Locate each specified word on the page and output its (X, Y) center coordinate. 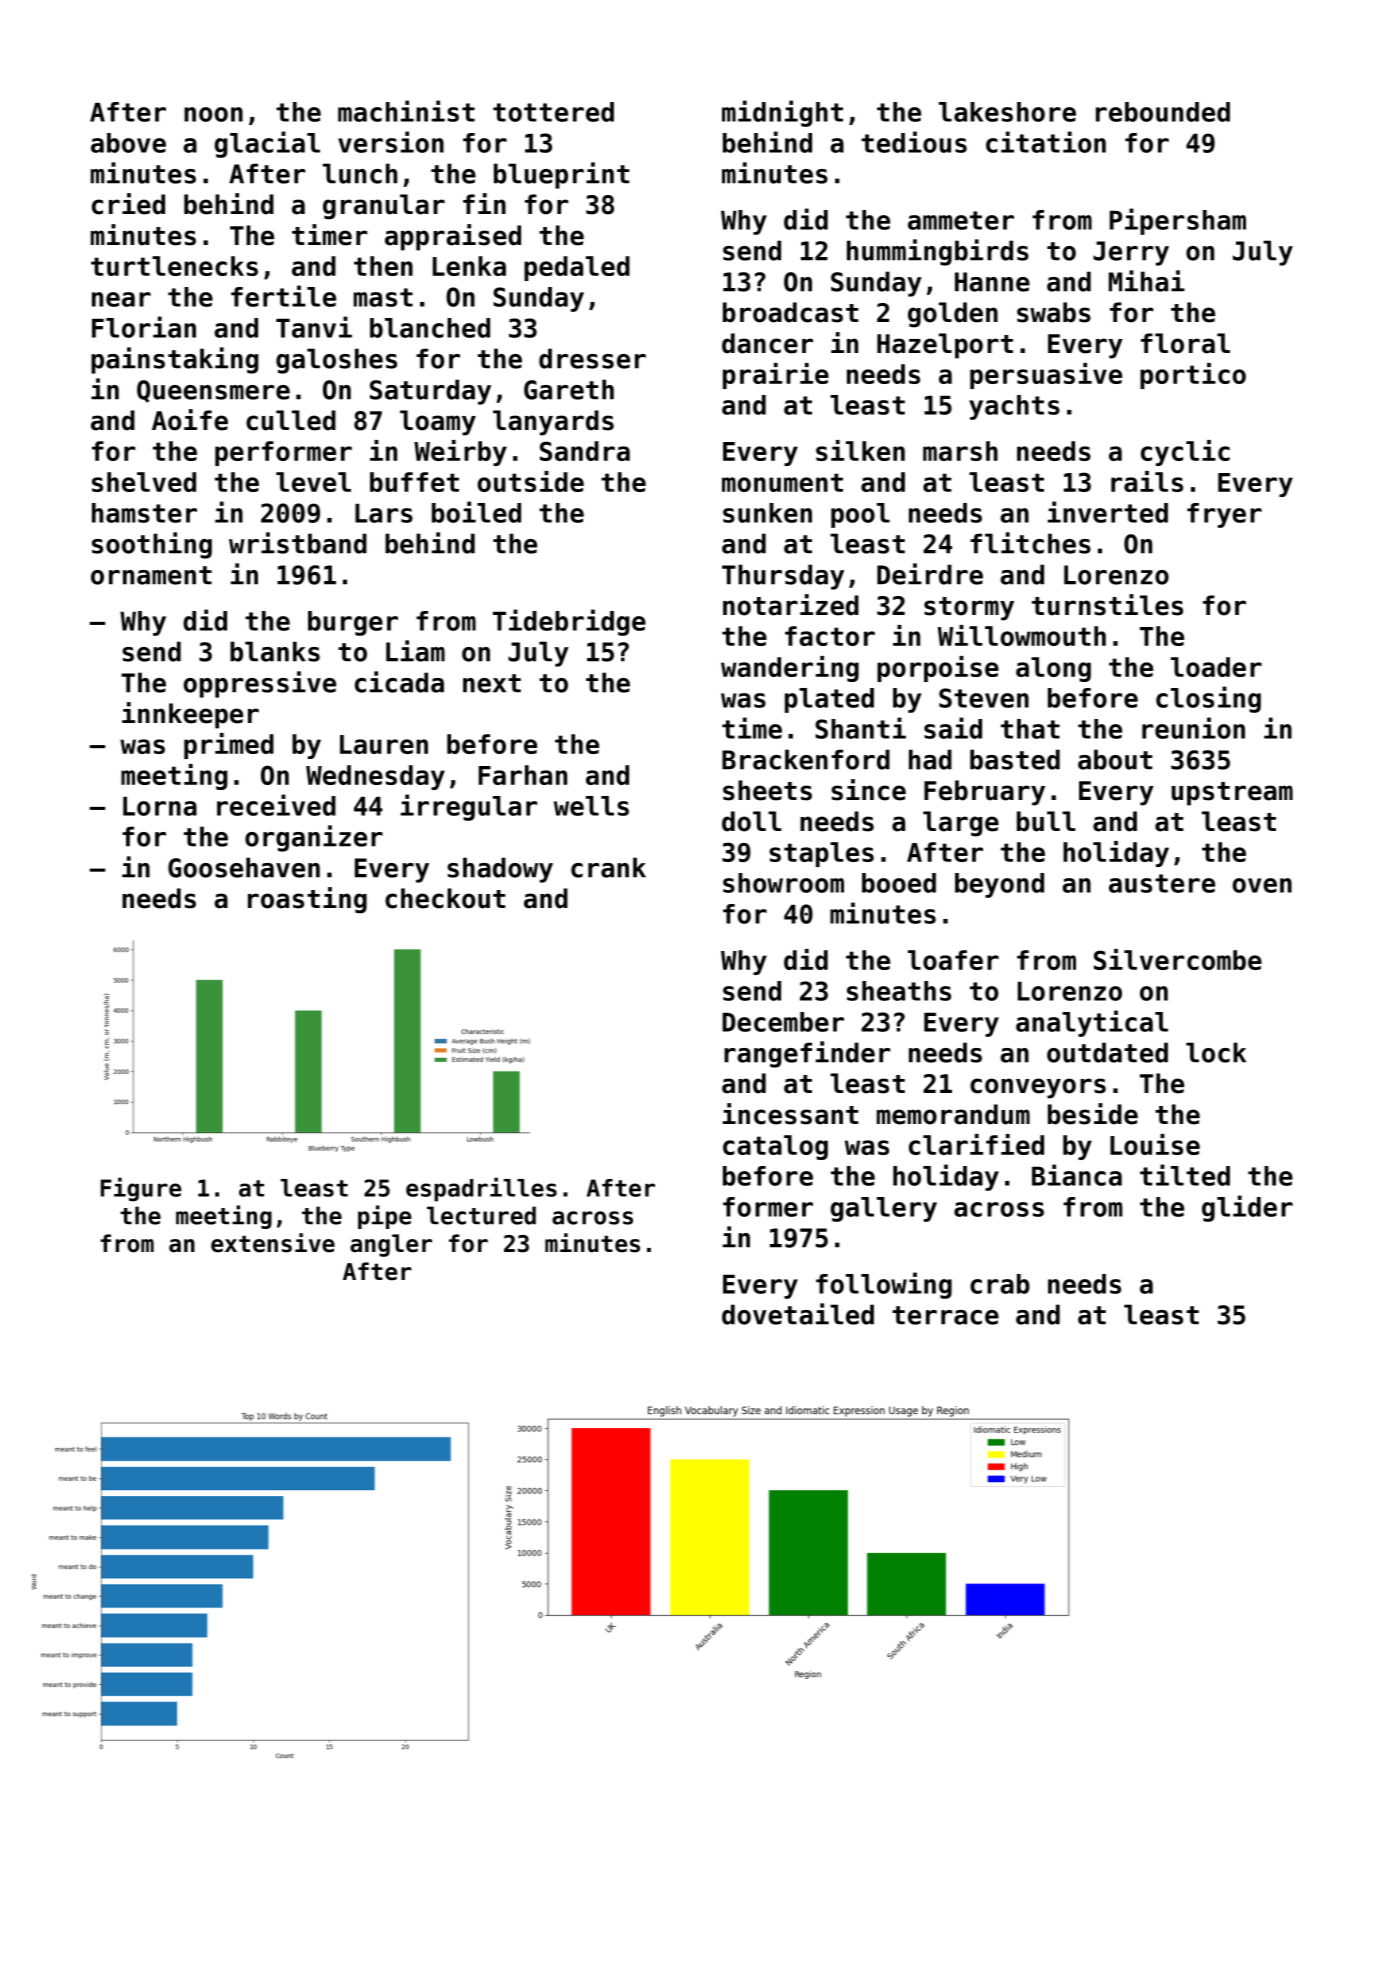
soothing (152, 545)
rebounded (1163, 112)
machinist (406, 111)
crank (608, 867)
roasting (307, 900)
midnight (782, 113)
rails (1147, 481)
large (961, 824)
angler (391, 1245)
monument (782, 482)
